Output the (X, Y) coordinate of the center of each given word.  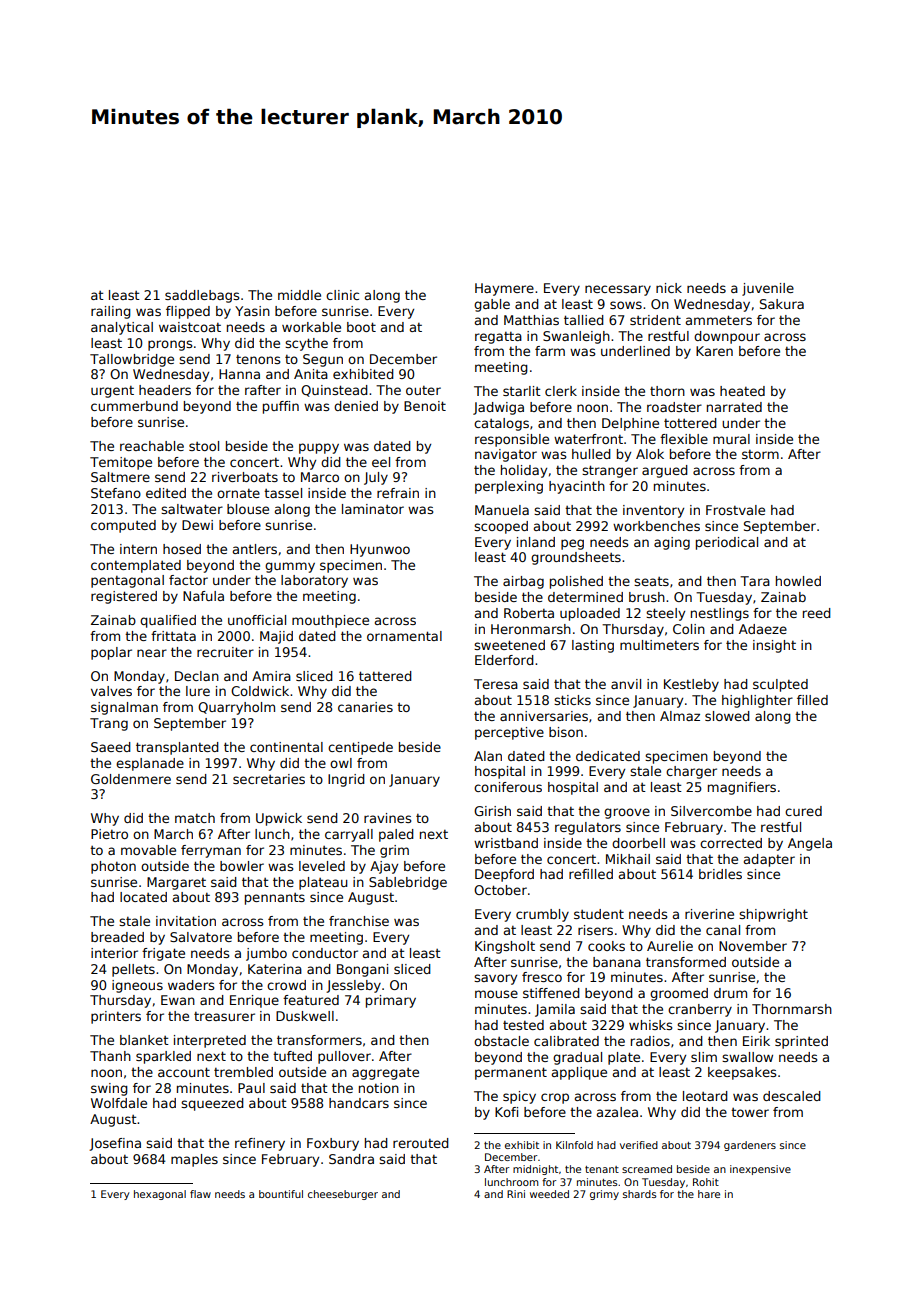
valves (111, 691)
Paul (251, 1088)
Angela (810, 844)
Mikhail (628, 859)
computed (123, 526)
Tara (755, 581)
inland (536, 542)
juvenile (768, 289)
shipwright (773, 915)
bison (566, 732)
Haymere (504, 289)
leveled (322, 866)
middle (299, 295)
